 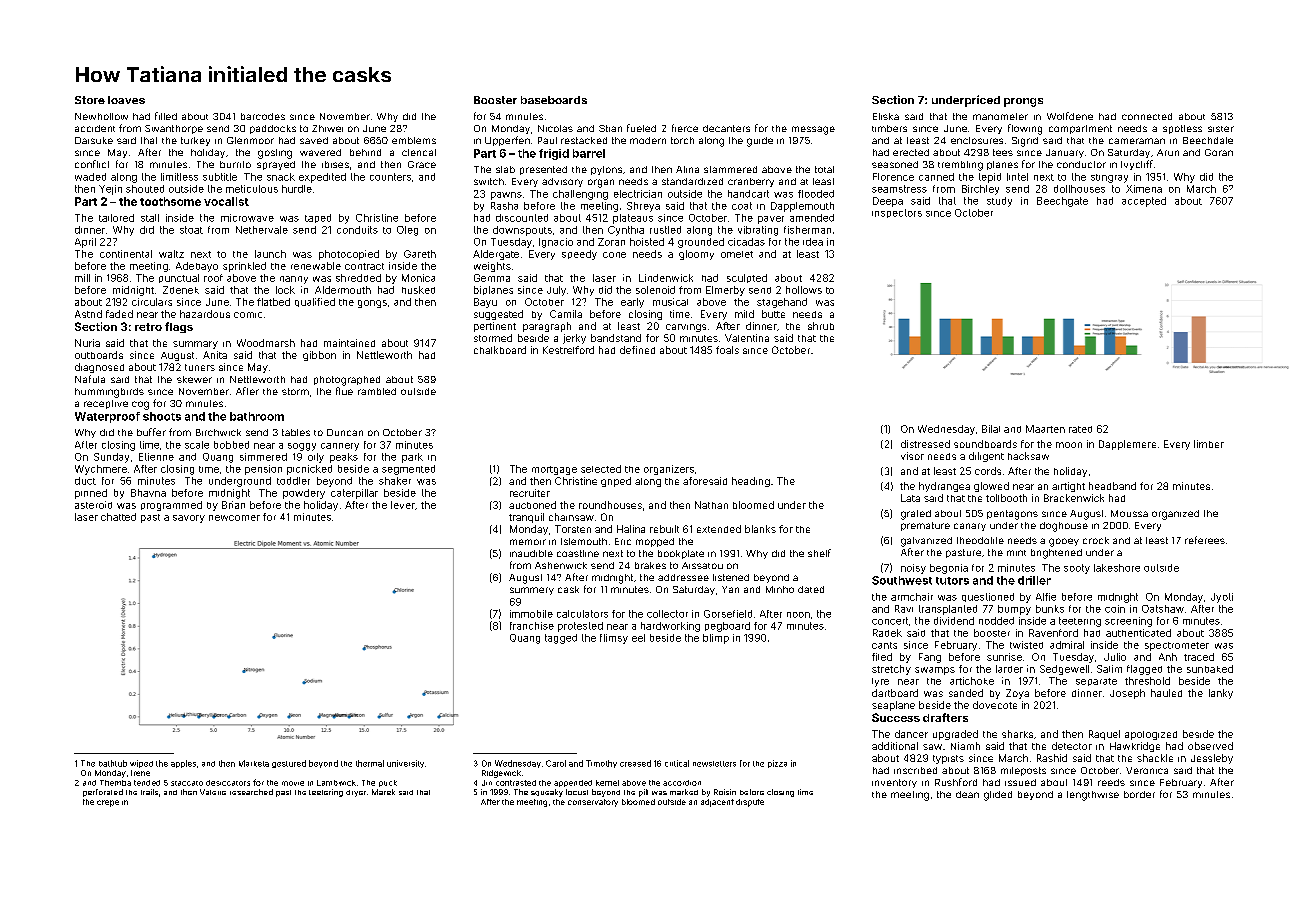 I want to click on selected, so click(x=601, y=469).
